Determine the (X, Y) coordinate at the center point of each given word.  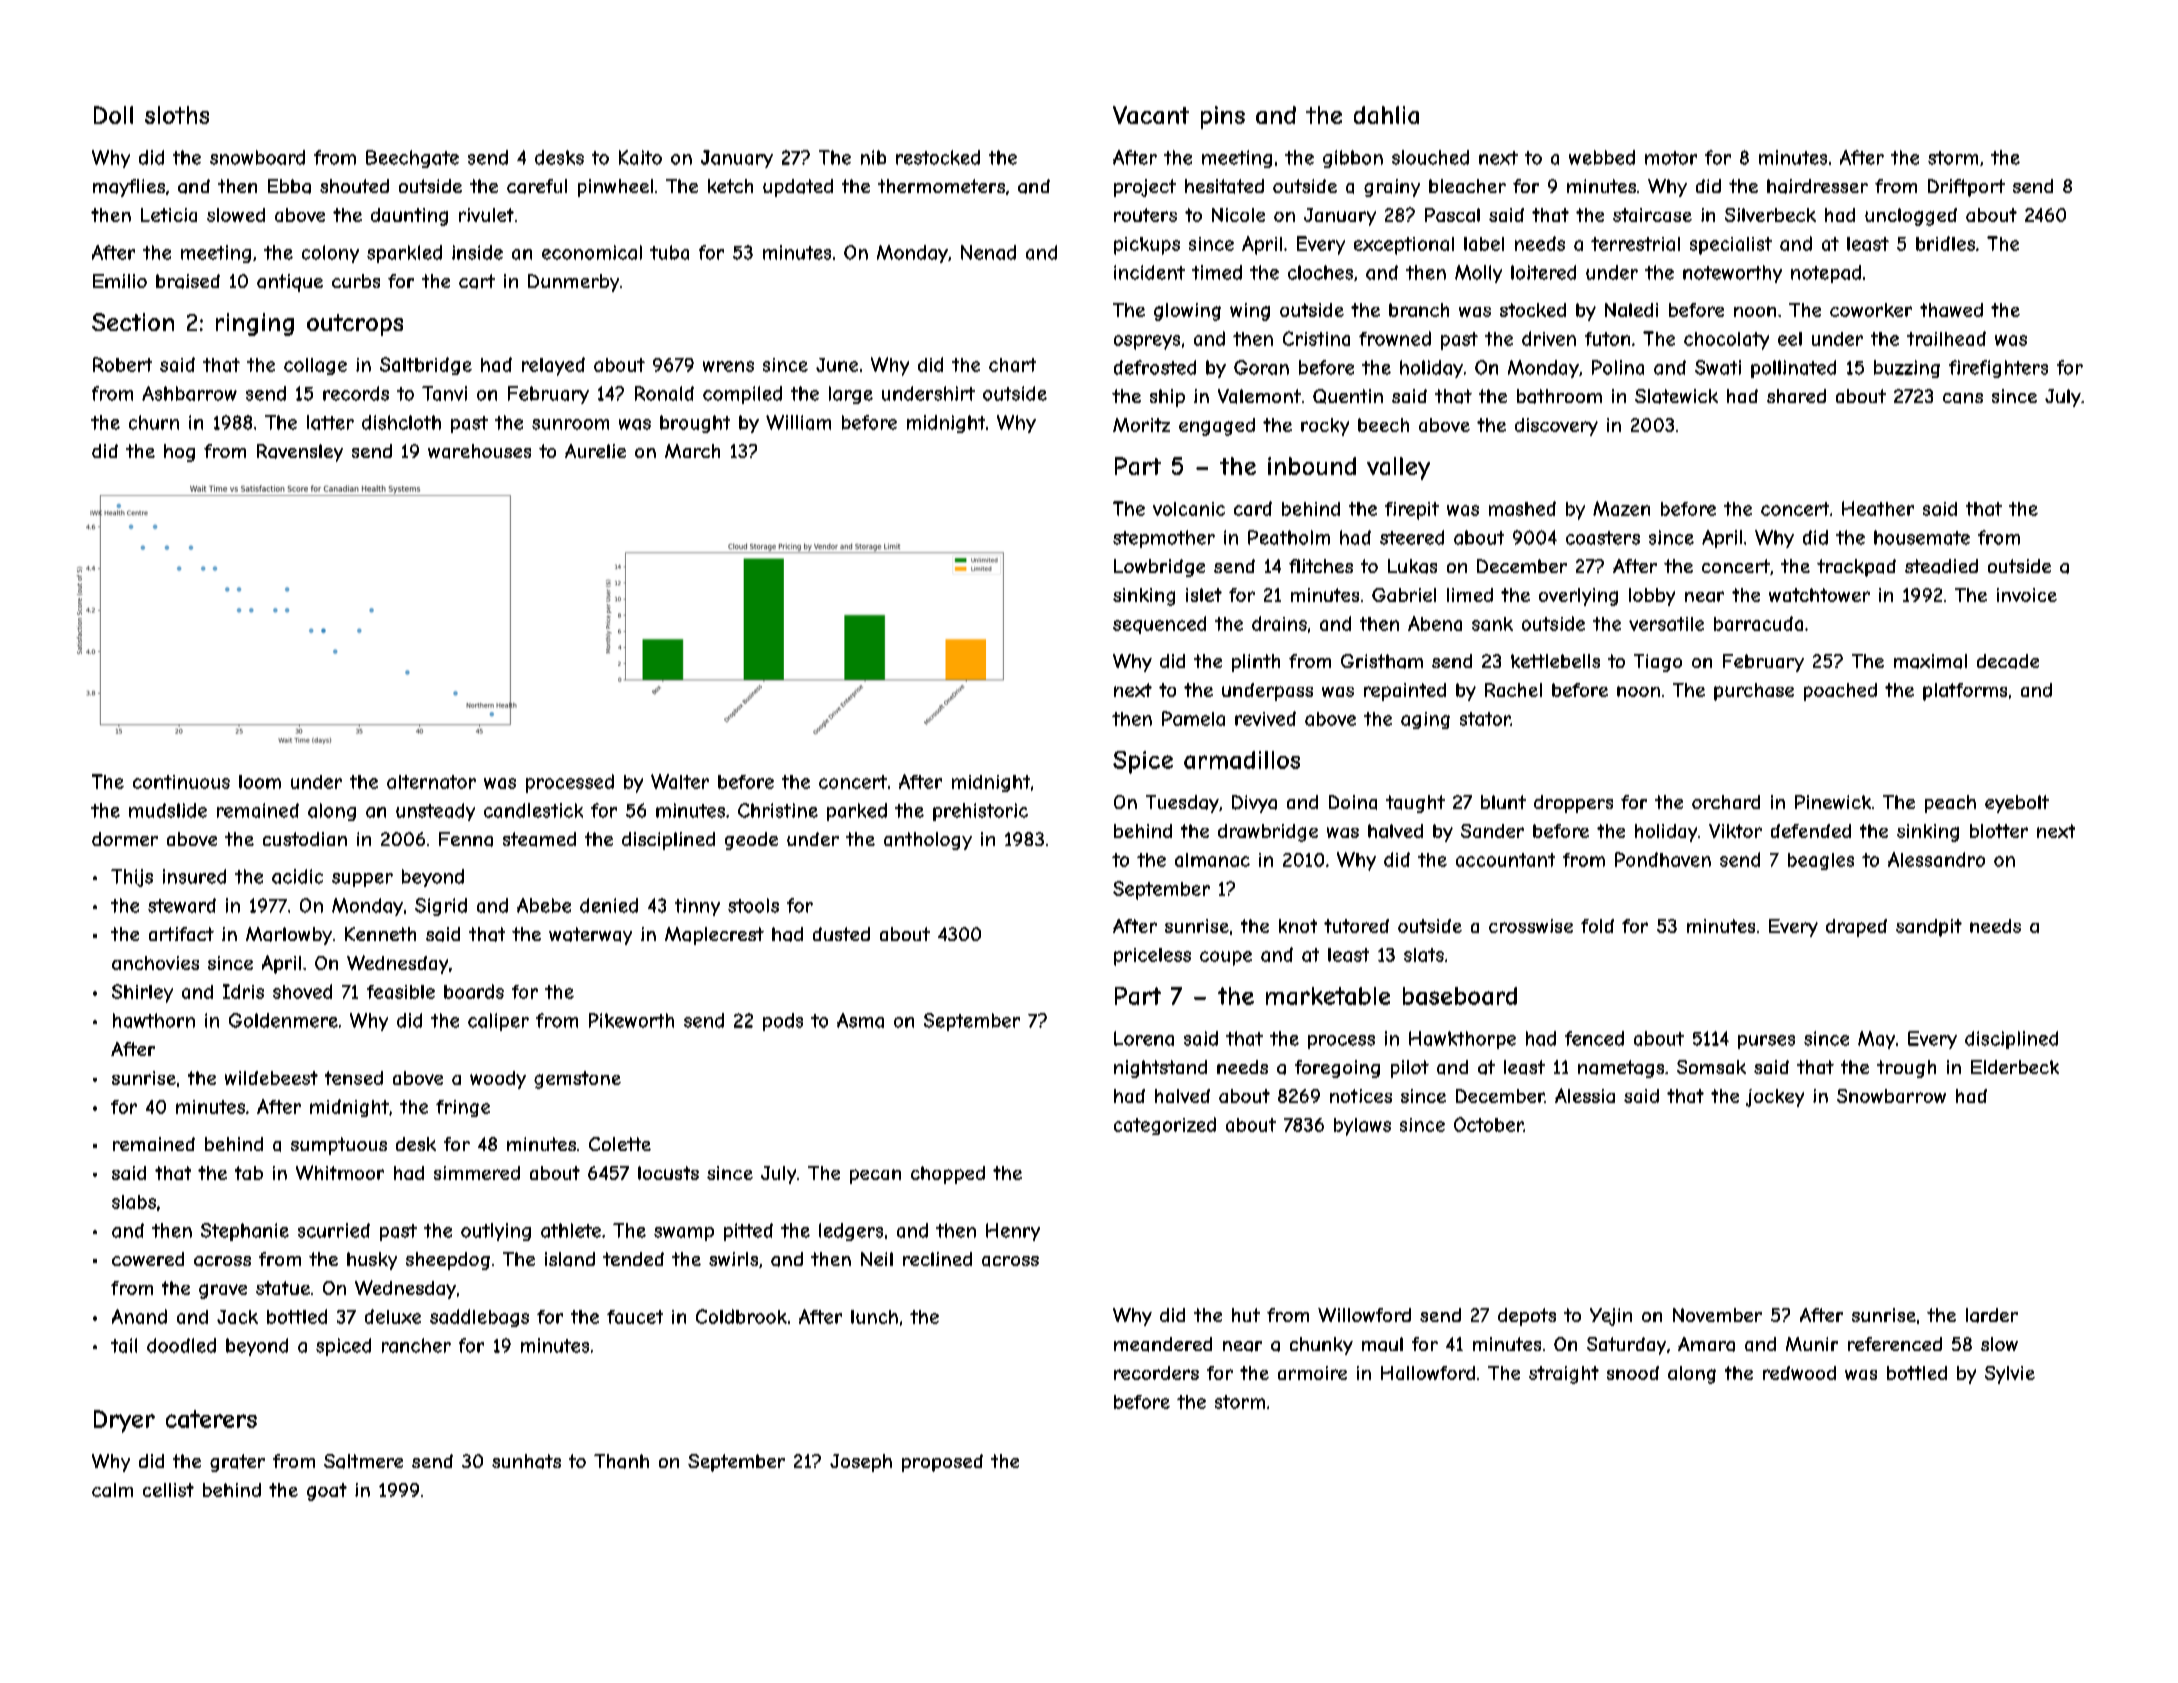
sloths (177, 115)
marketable (1328, 996)
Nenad (988, 252)
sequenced (1159, 625)
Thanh (621, 1461)
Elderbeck (2015, 1067)
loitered (1543, 272)
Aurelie (595, 451)
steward (182, 905)
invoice (2027, 595)
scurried (334, 1230)
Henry (1013, 1232)
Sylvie (2010, 1375)
